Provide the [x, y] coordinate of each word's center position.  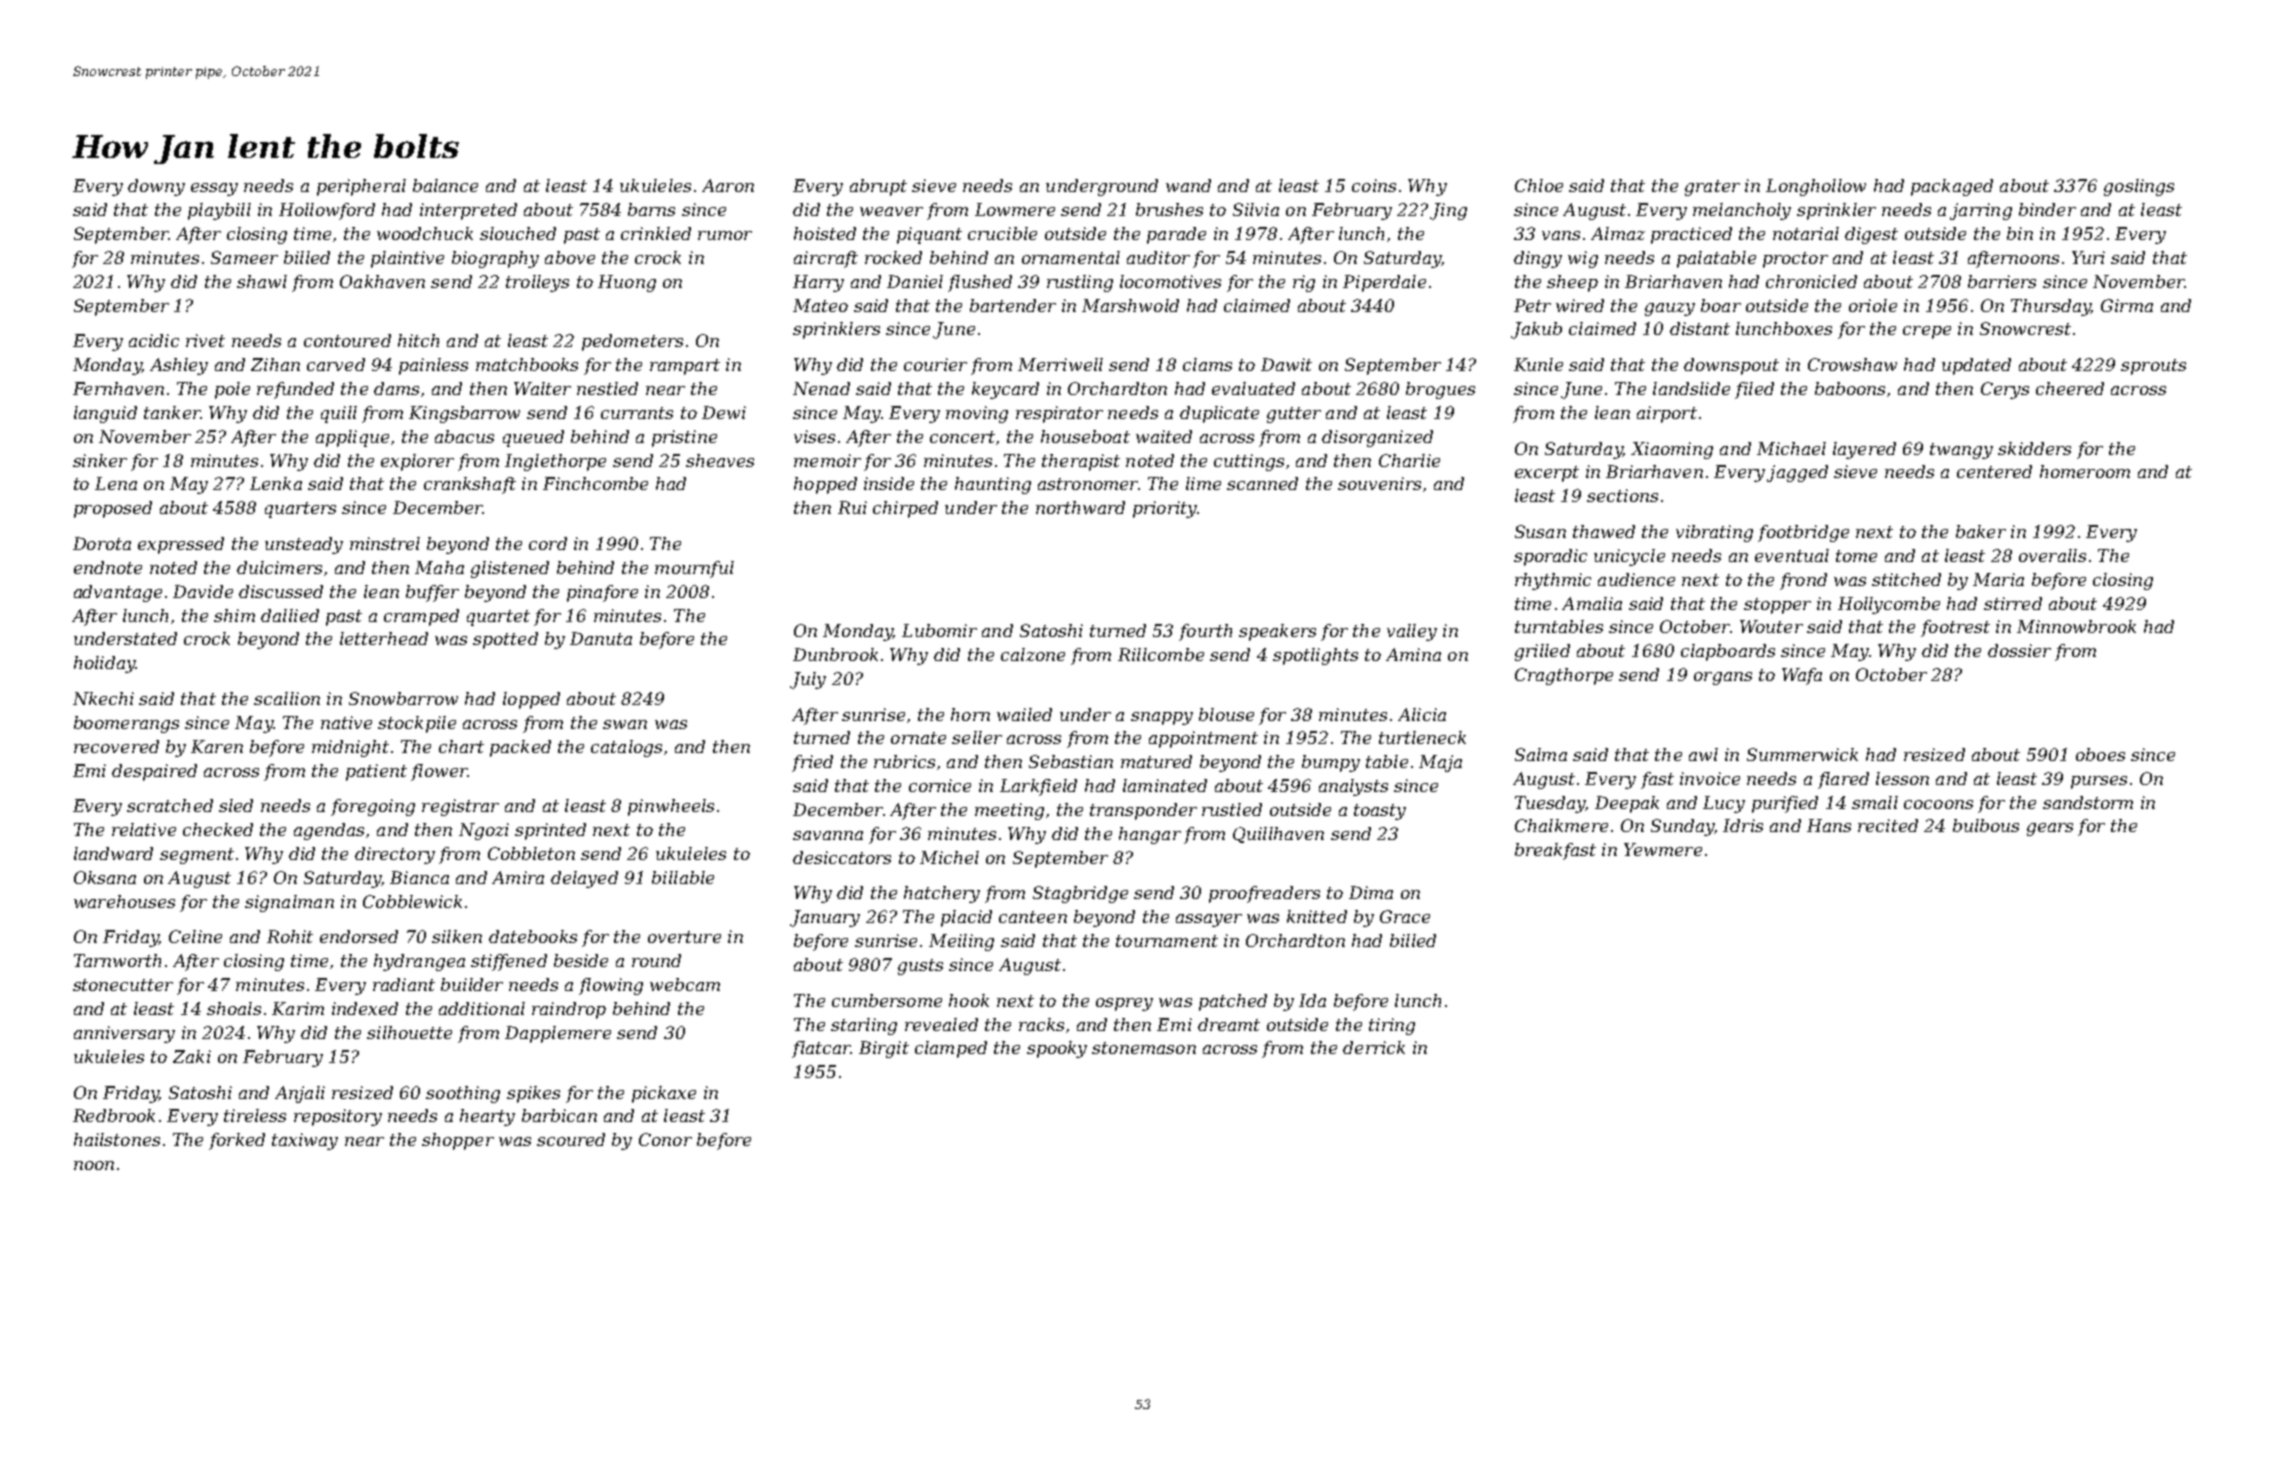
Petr [1532, 305]
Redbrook [114, 1115]
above [570, 257]
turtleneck [1422, 737]
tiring [1392, 1026]
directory [395, 855]
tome [1856, 556]
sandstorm [2088, 802]
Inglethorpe [555, 462]
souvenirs [1379, 483]
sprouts [2153, 367]
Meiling [961, 942]
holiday [104, 664]
